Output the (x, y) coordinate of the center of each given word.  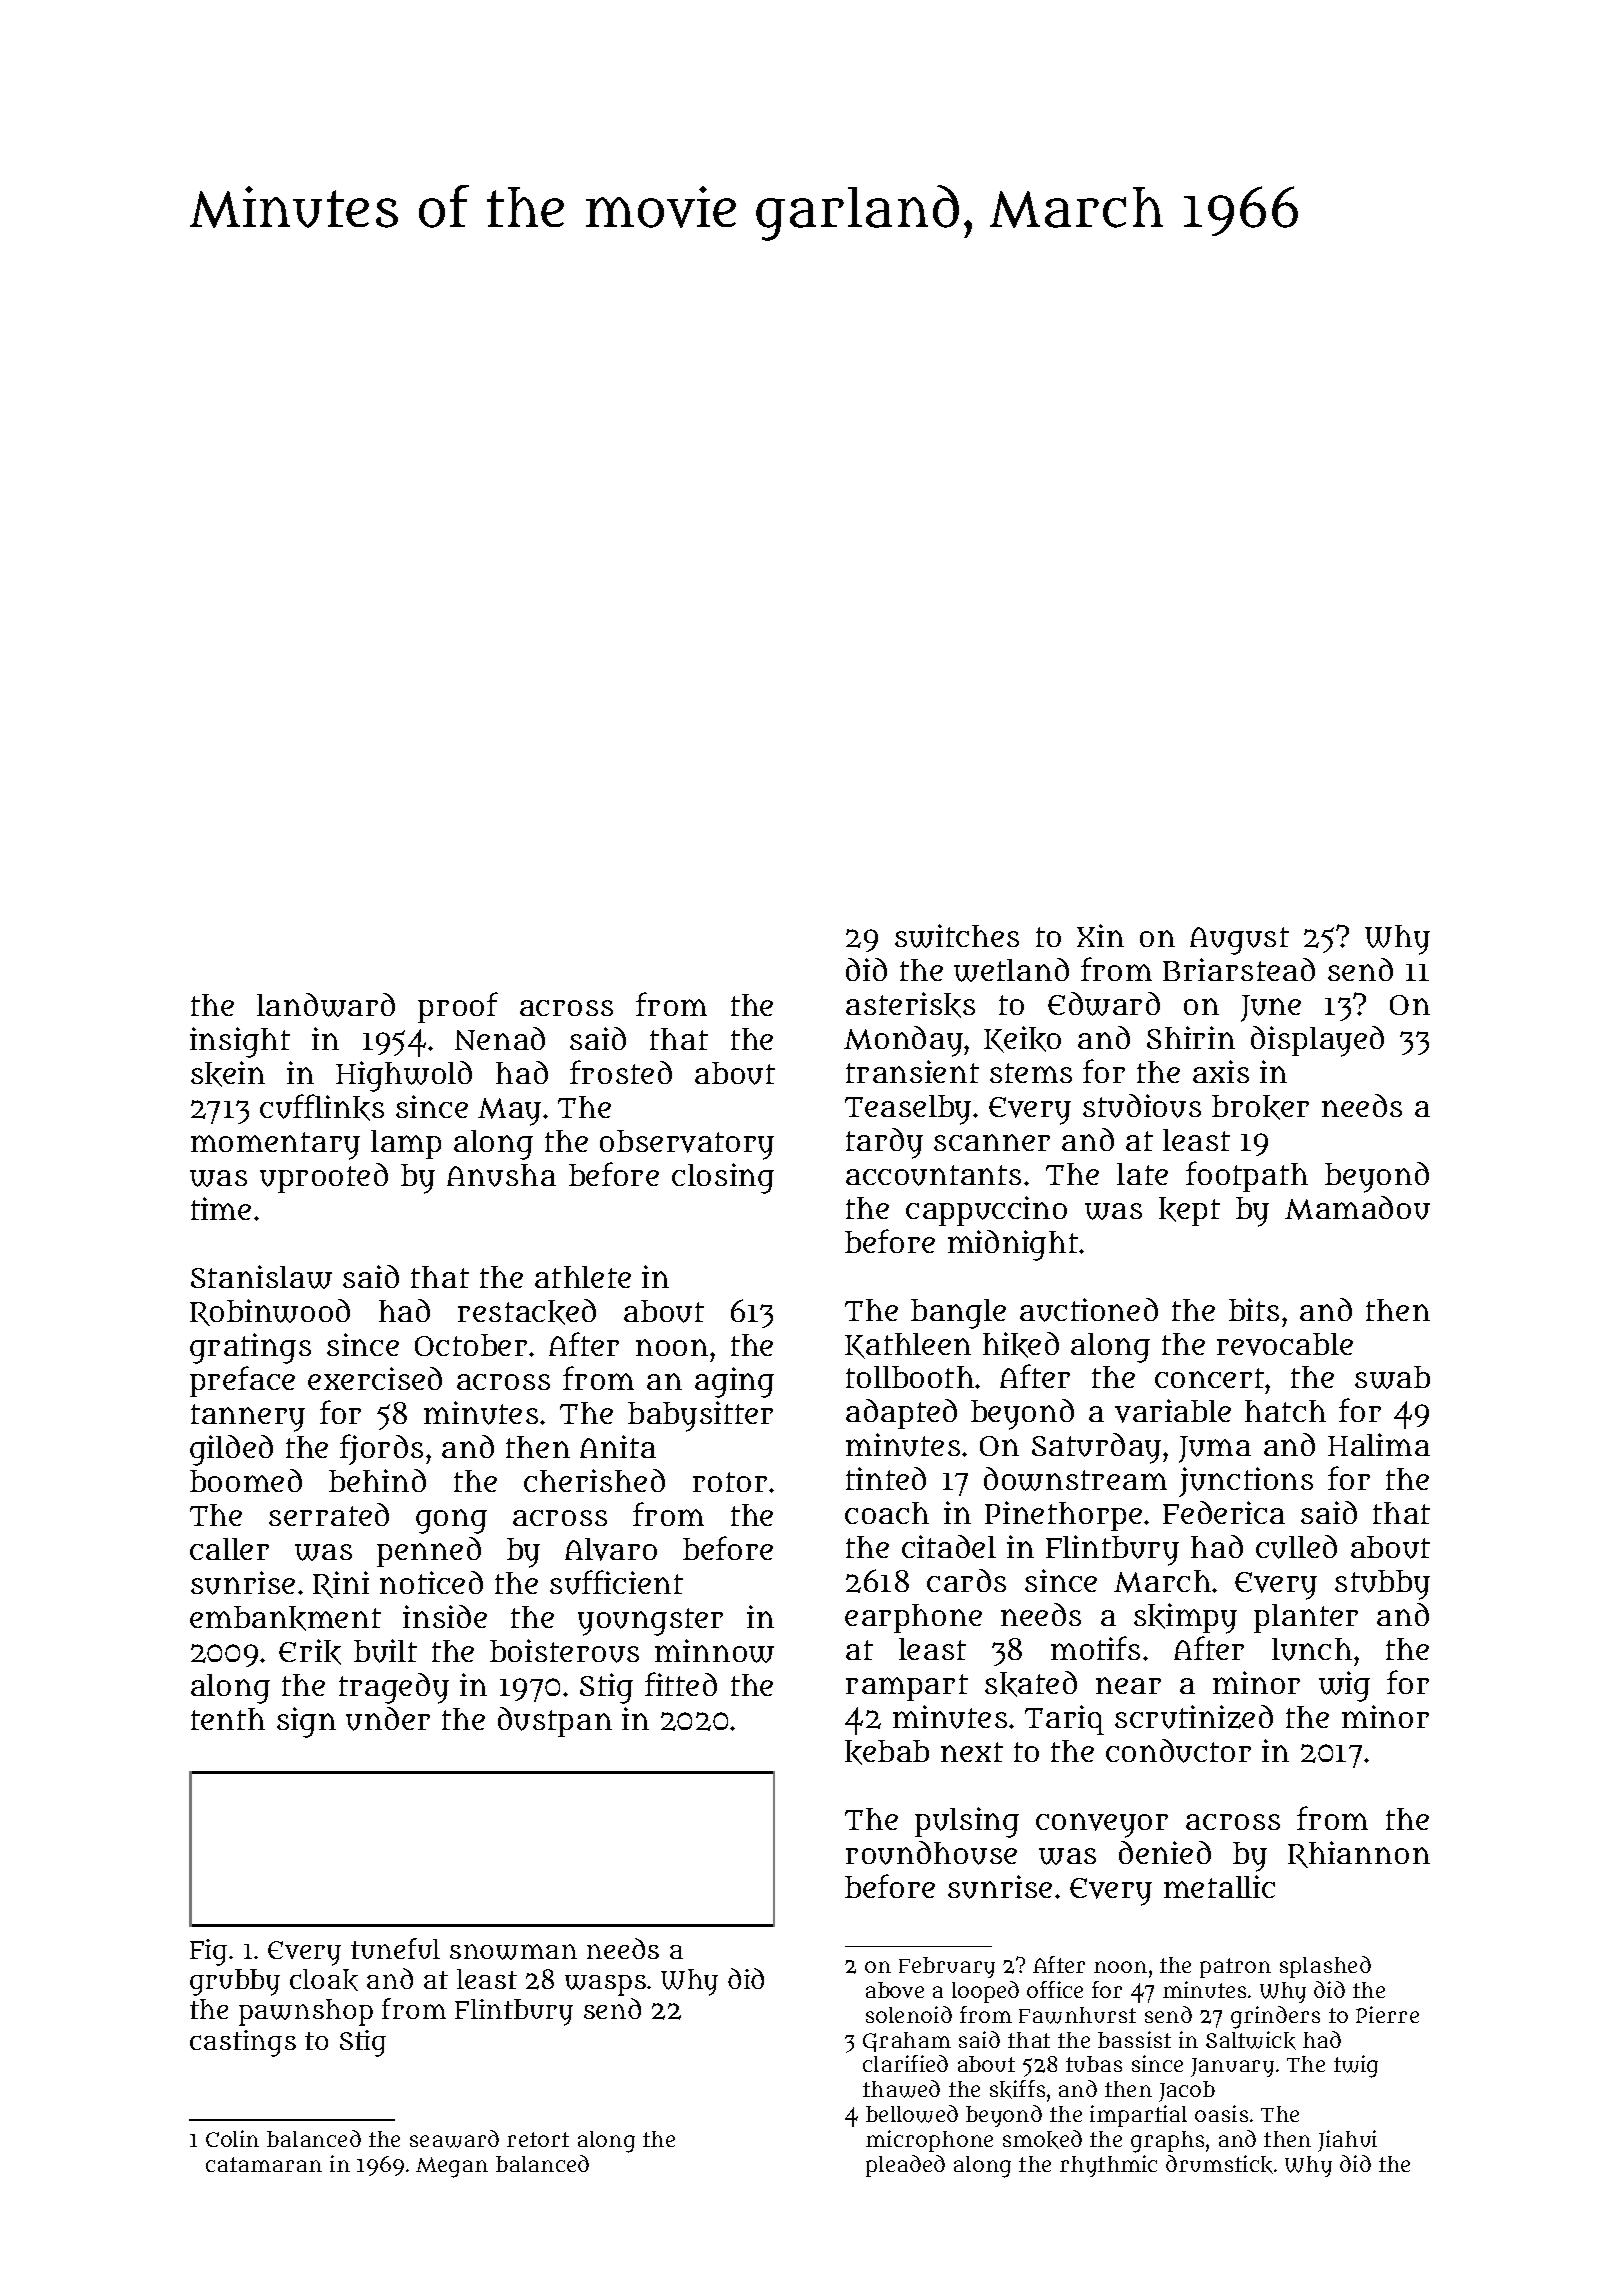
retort (538, 2139)
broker (1260, 1107)
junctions (1246, 1482)
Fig (208, 1952)
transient (912, 1071)
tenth (228, 1719)
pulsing (967, 1822)
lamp (406, 1144)
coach (887, 1513)
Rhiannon (1359, 1854)
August (1239, 941)
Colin (232, 2138)
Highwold (404, 1076)
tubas (1094, 2064)
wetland (1011, 970)
